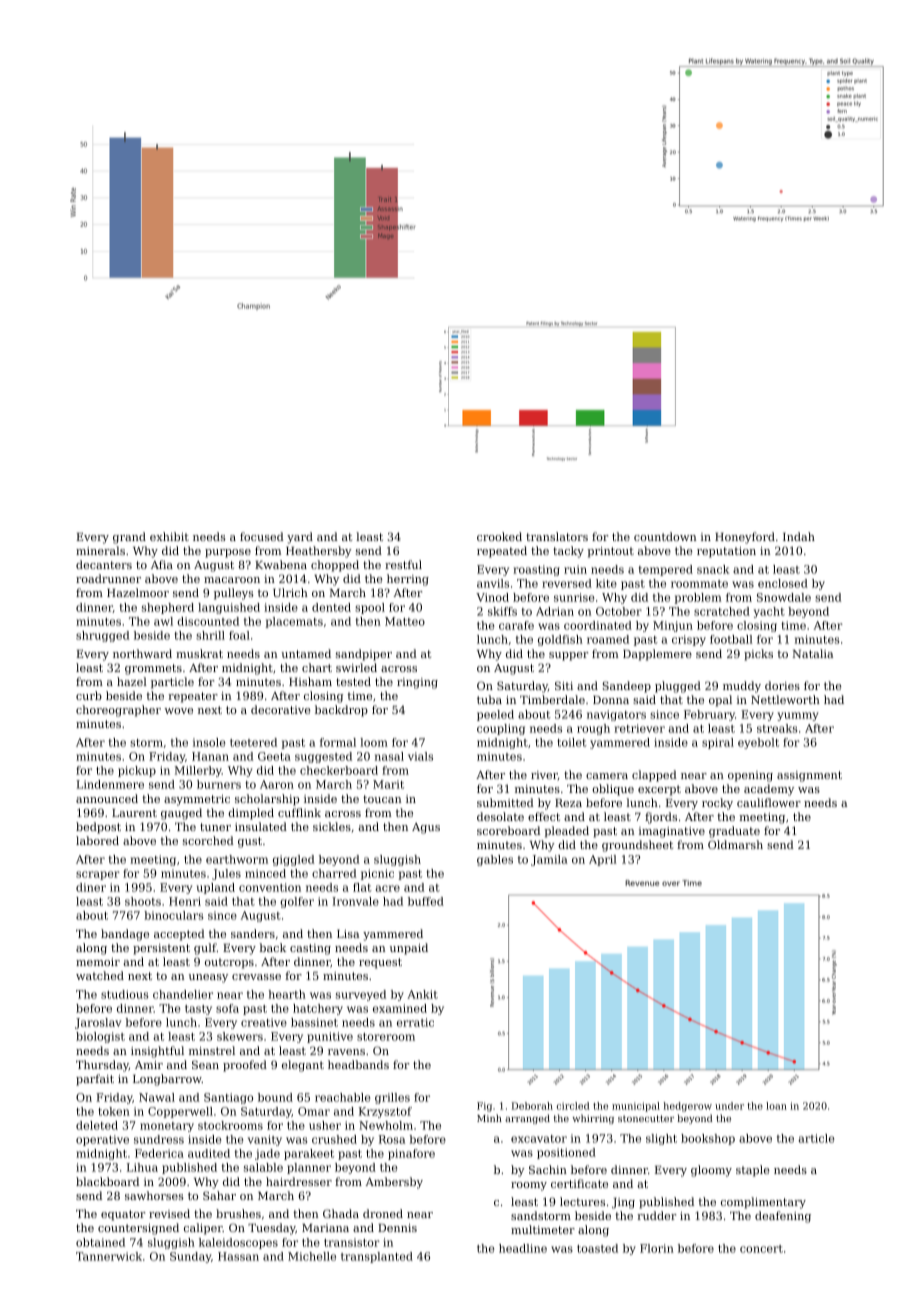  What do you see at coordinates (405, 621) in the screenshot?
I see `Matteo` at bounding box center [405, 621].
